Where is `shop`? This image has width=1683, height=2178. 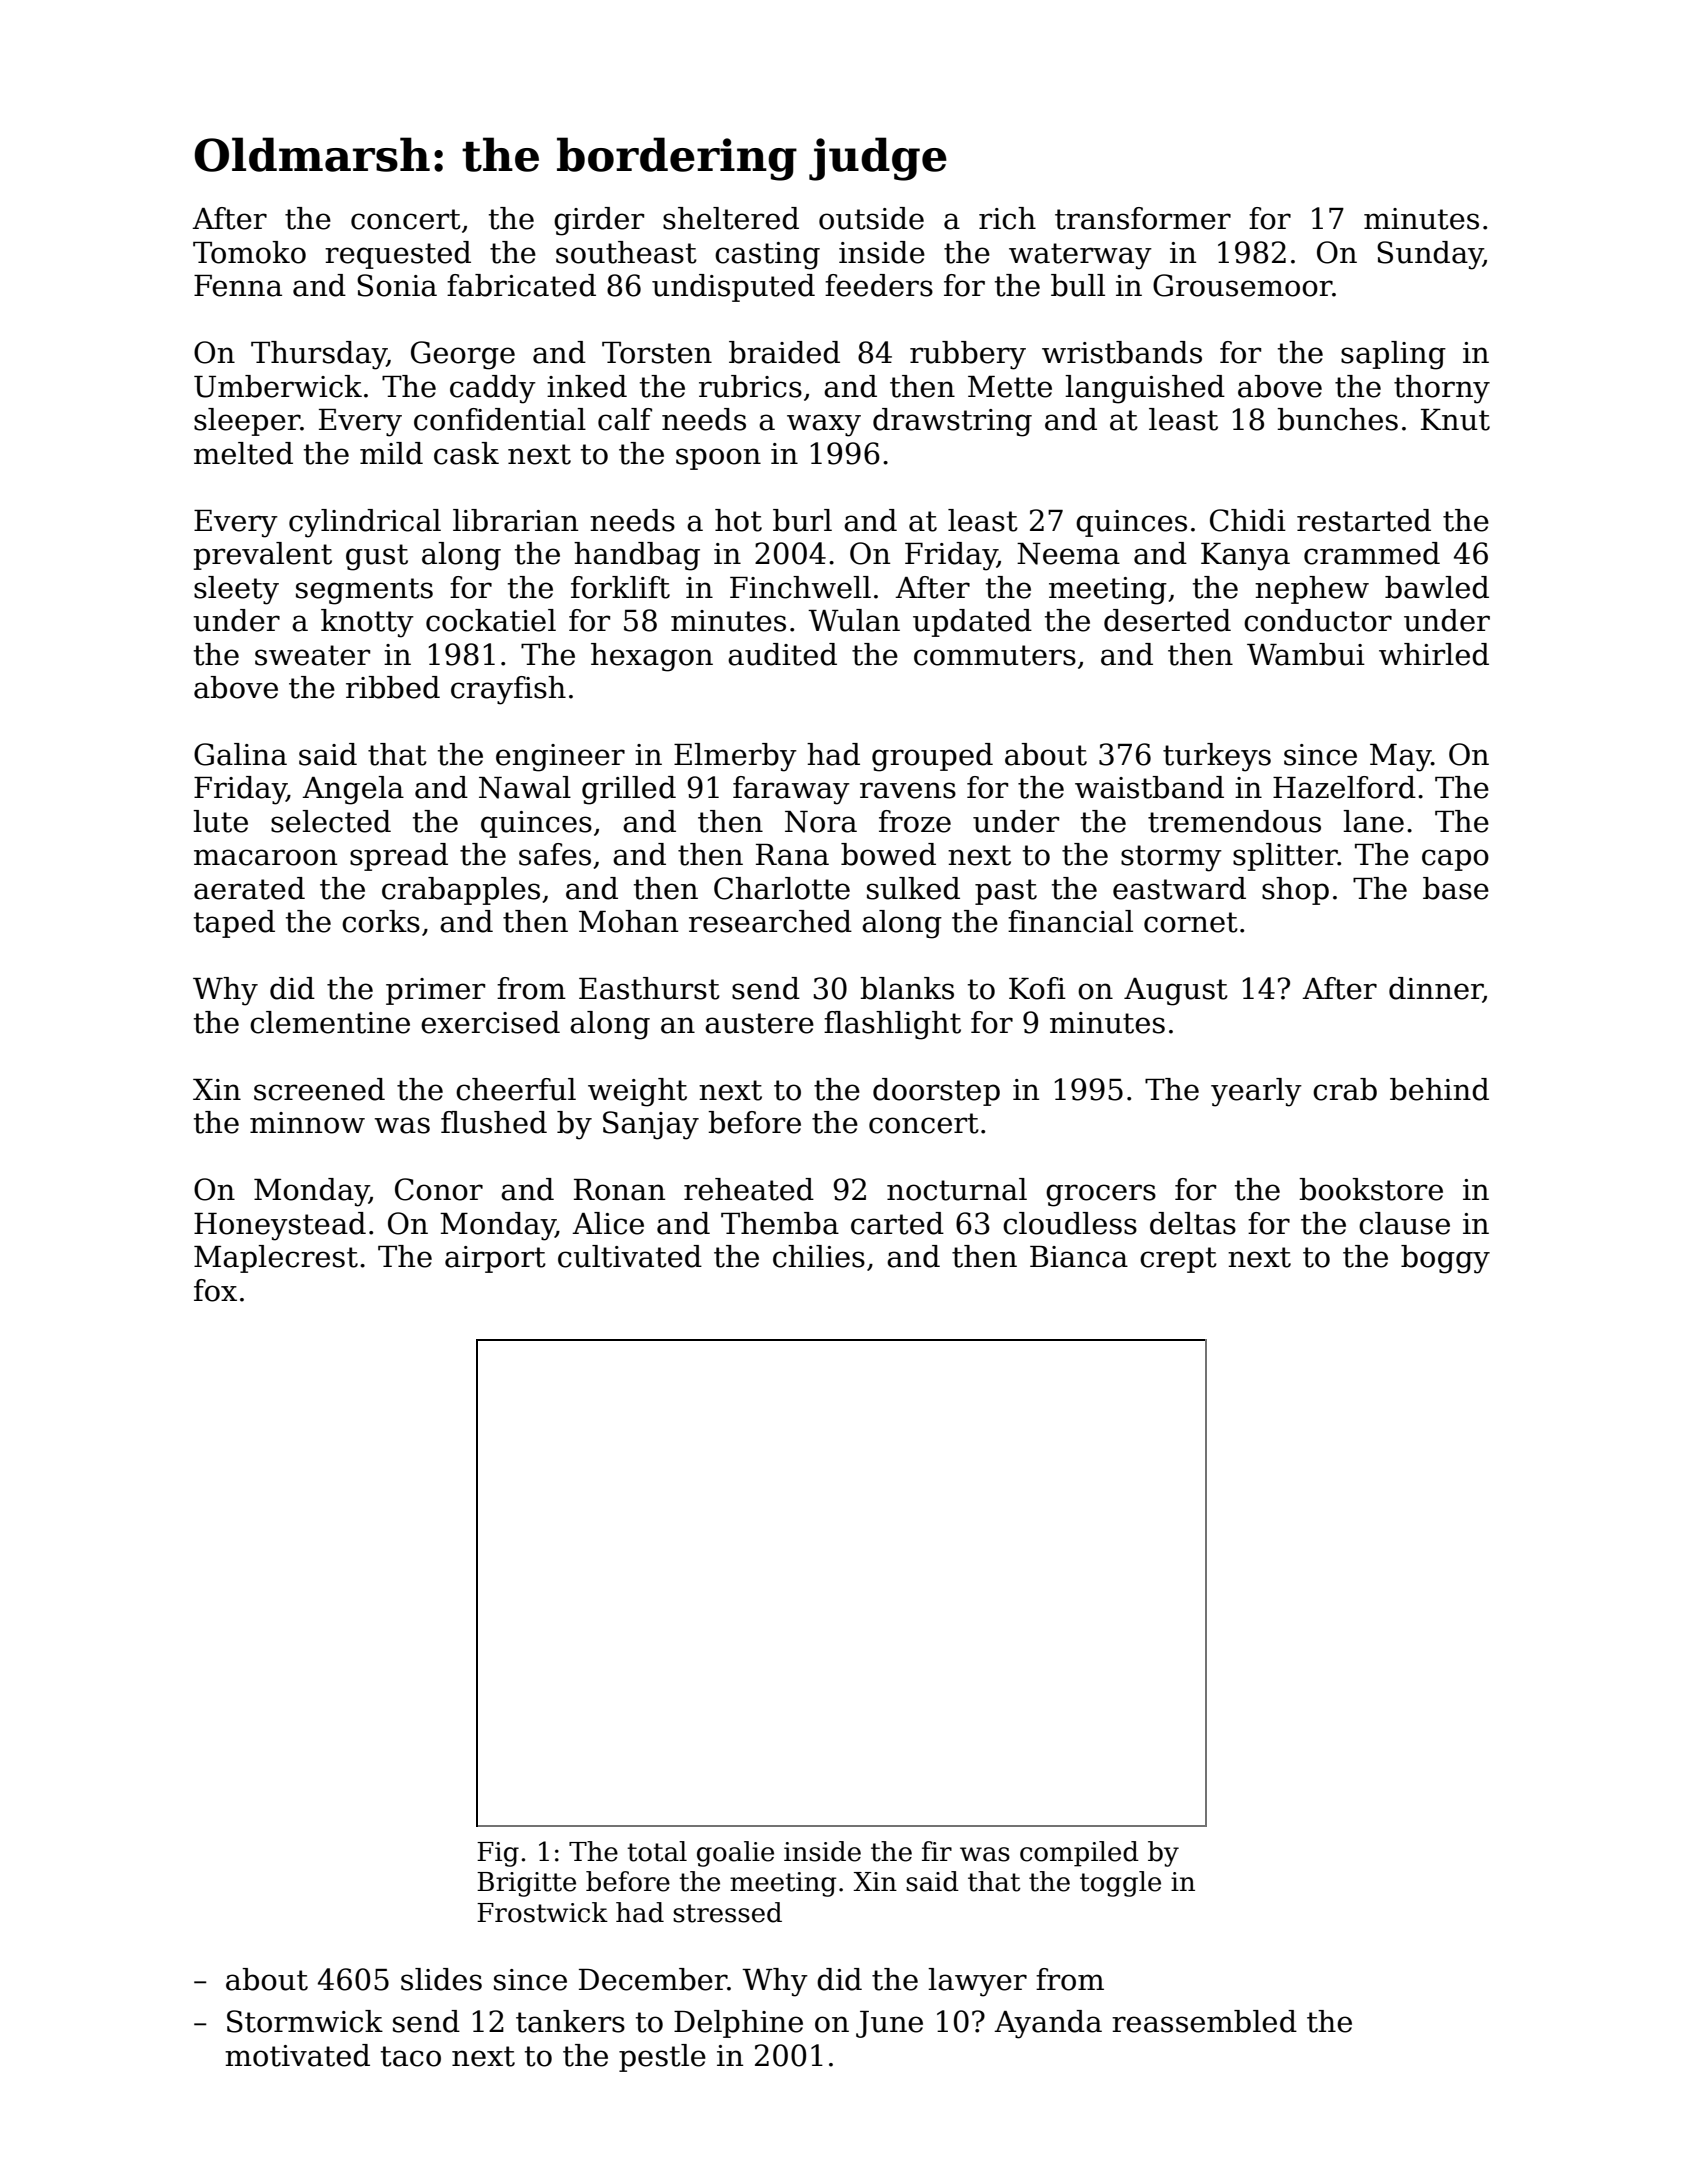
shop is located at coordinates (1295, 891).
